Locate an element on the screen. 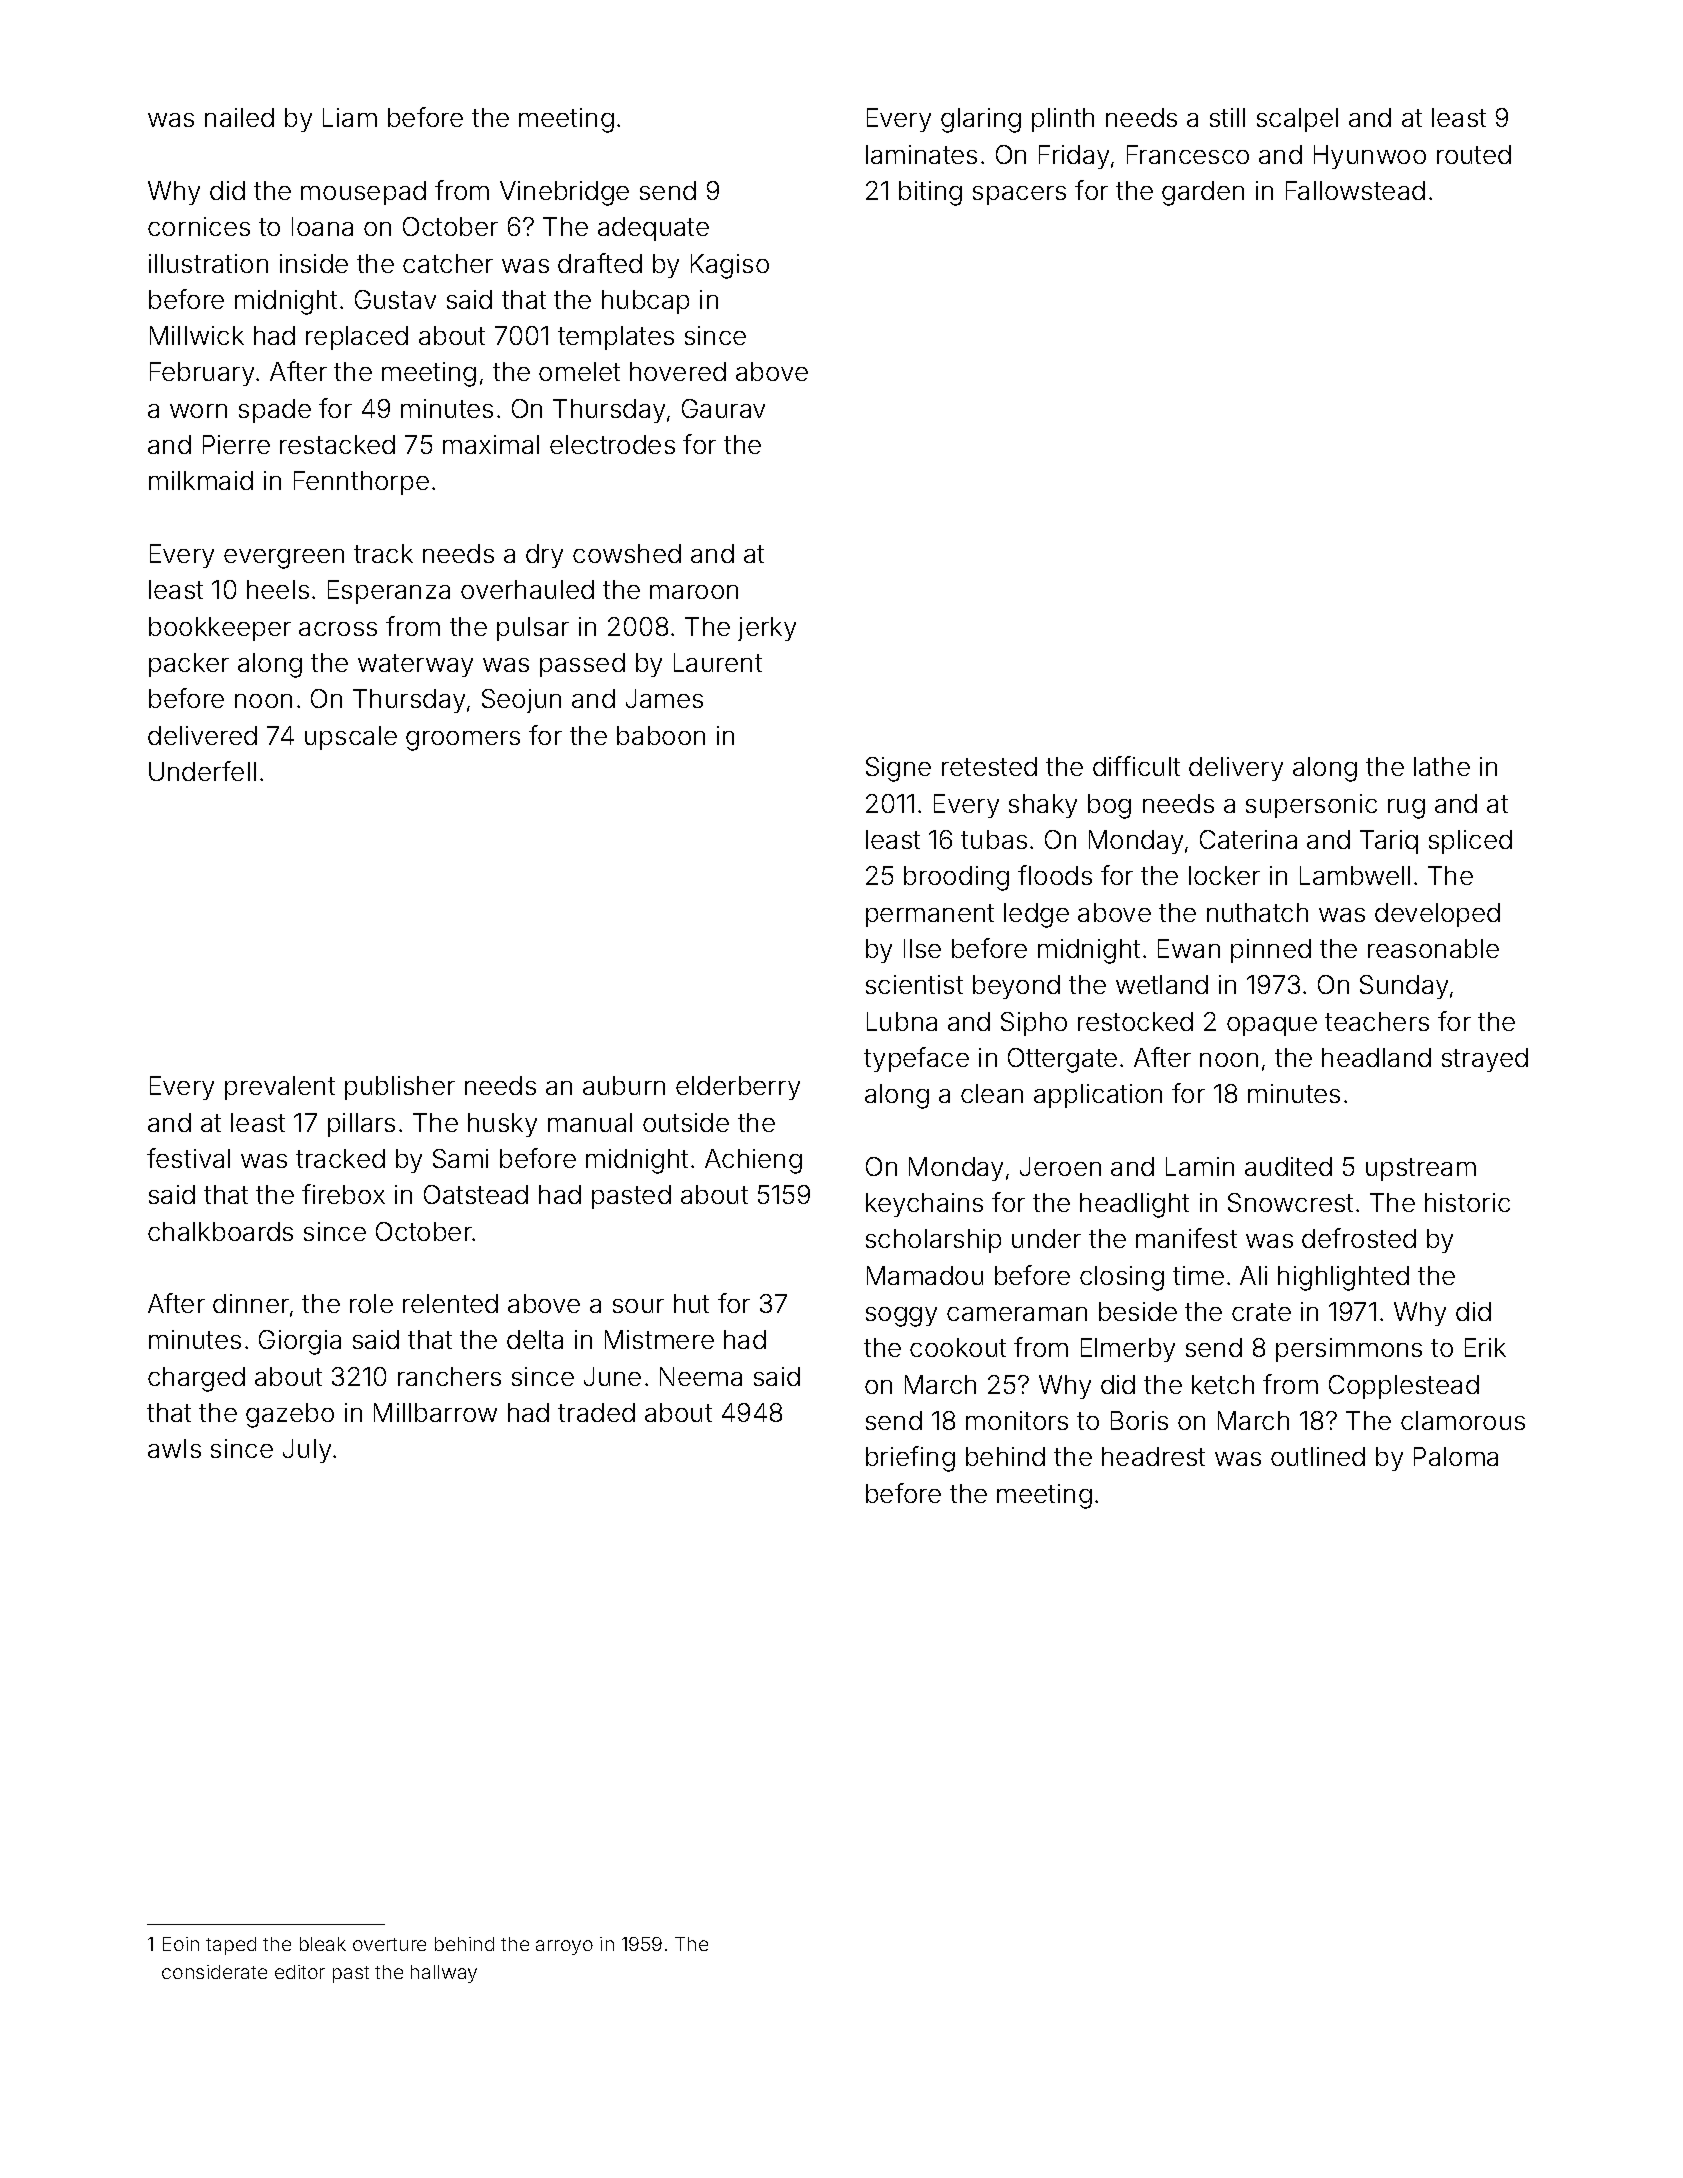 The height and width of the screenshot is (2178, 1683). Liam is located at coordinates (350, 117).
